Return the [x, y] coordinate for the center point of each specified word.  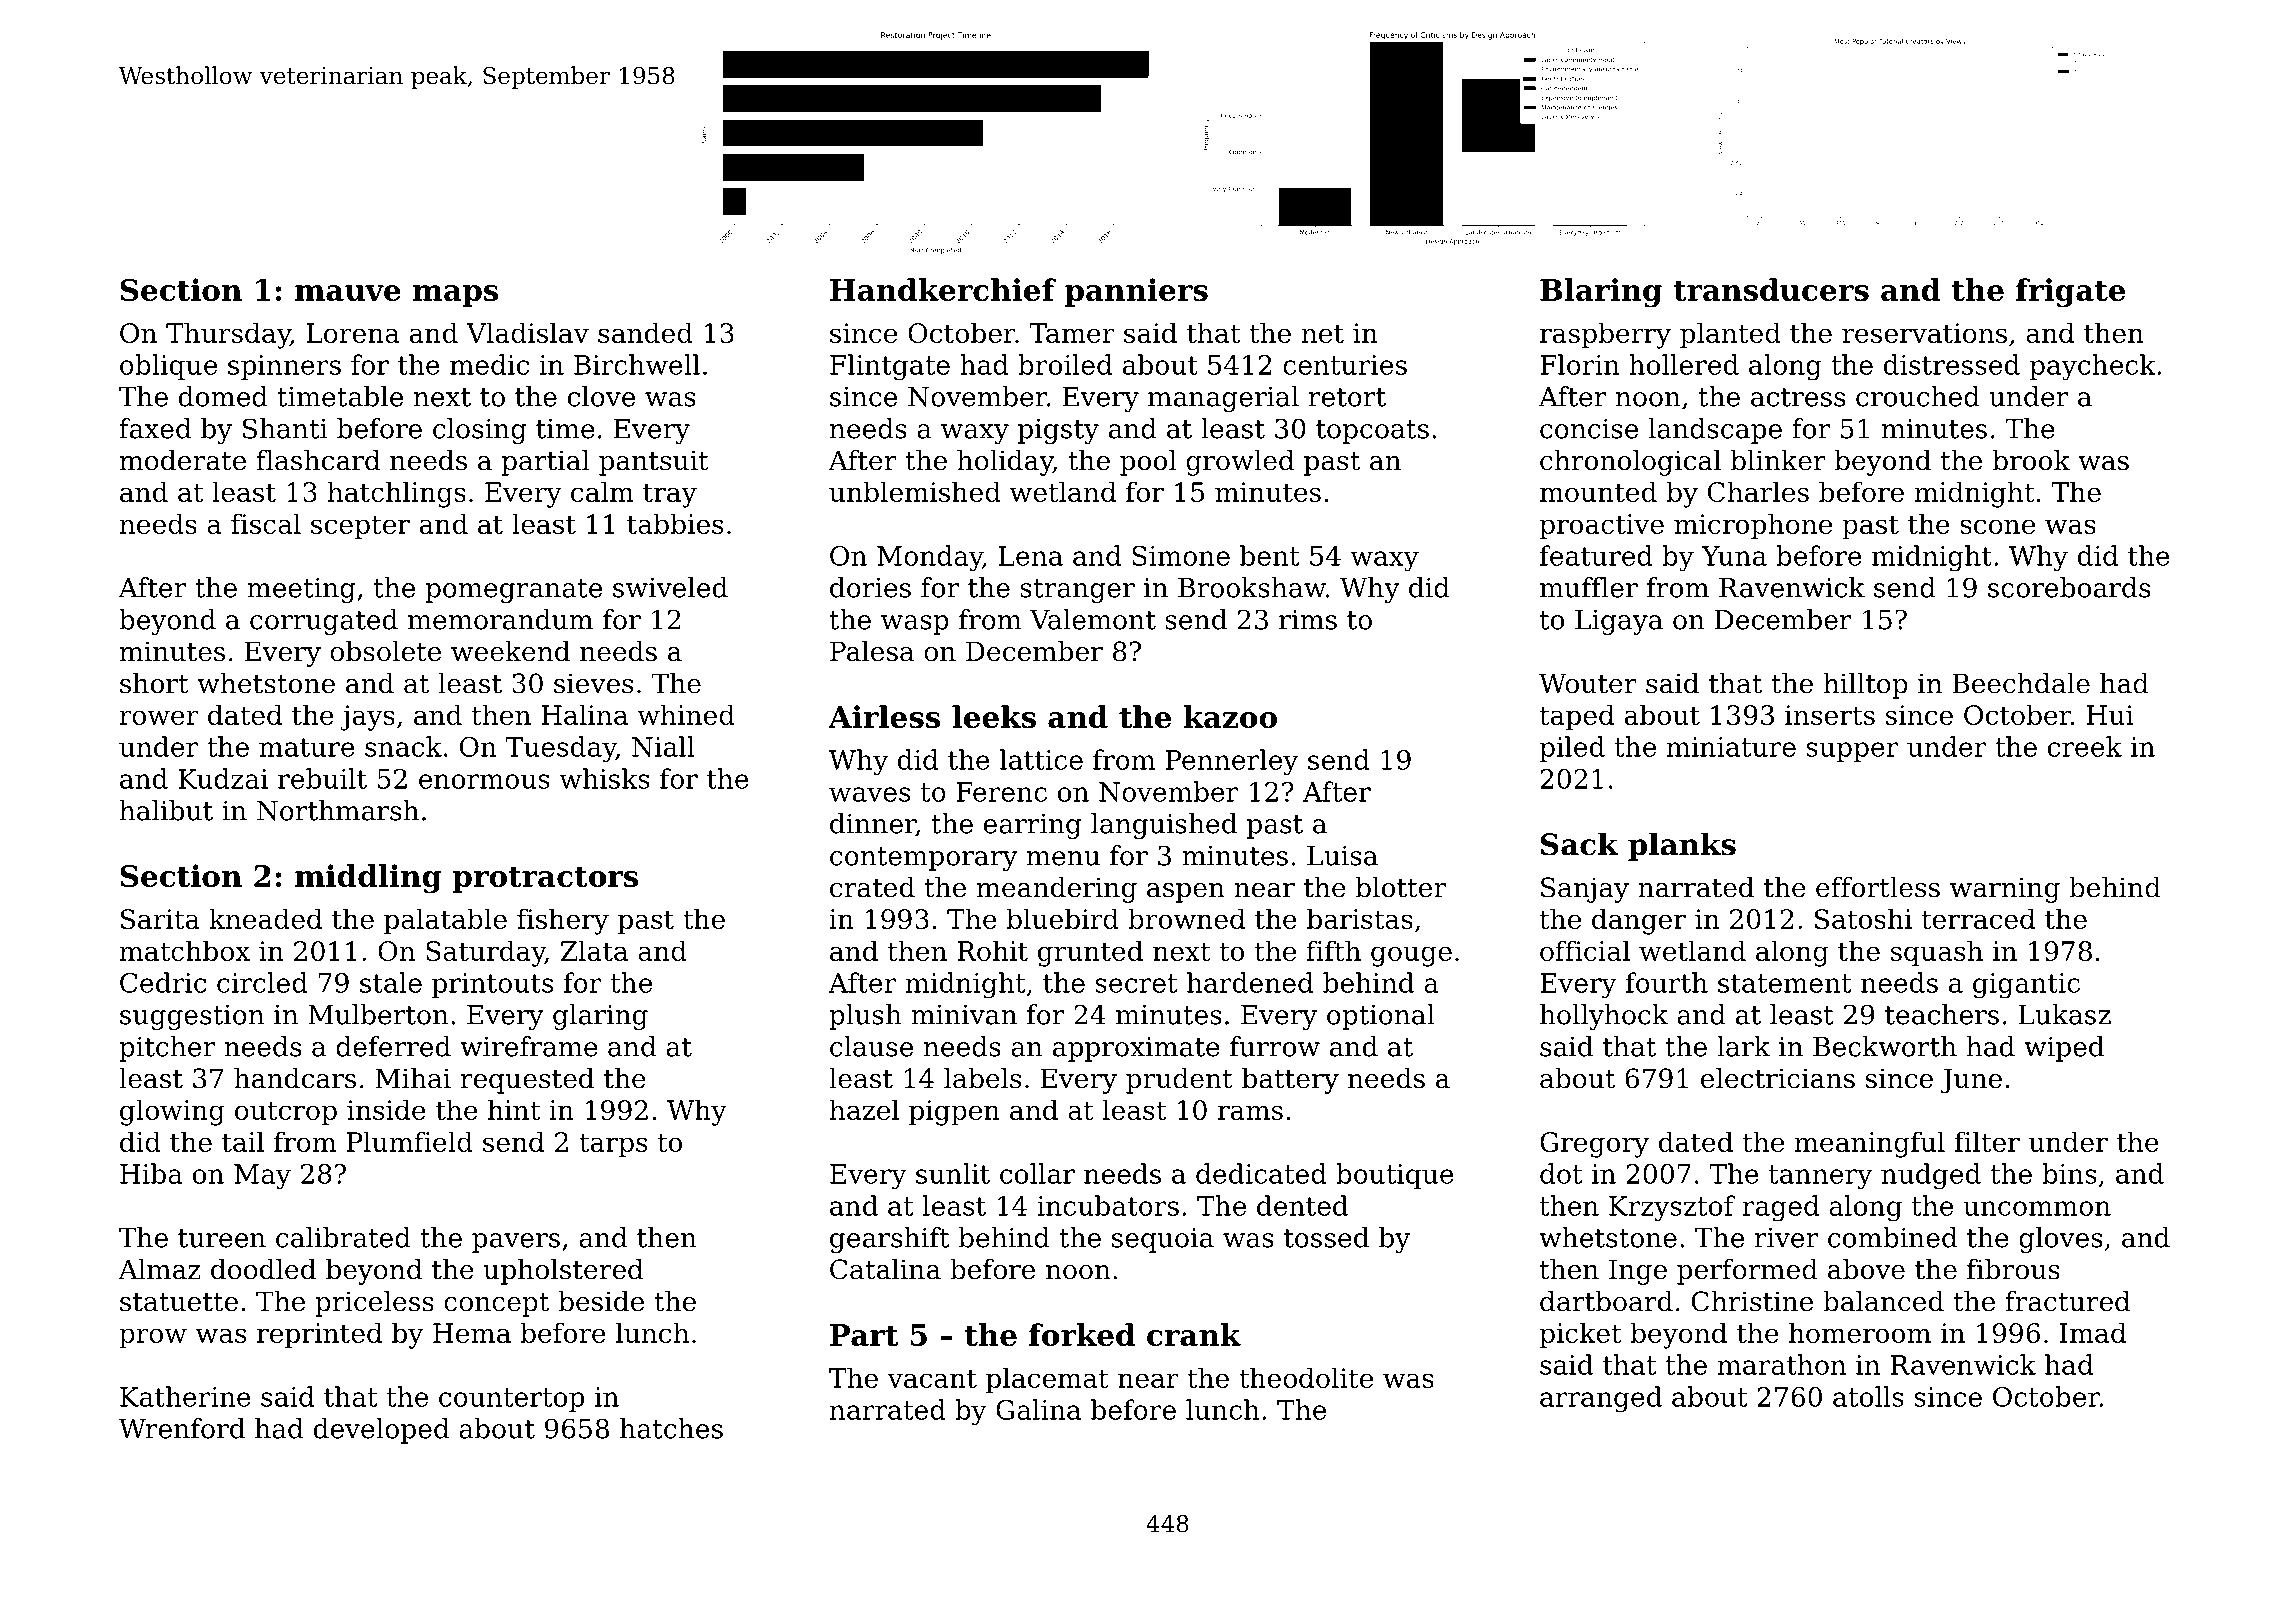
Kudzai [223, 778]
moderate [183, 460]
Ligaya [1619, 622]
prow [153, 1338]
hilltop [1865, 686]
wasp [915, 625]
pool [1148, 463]
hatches [671, 1428]
